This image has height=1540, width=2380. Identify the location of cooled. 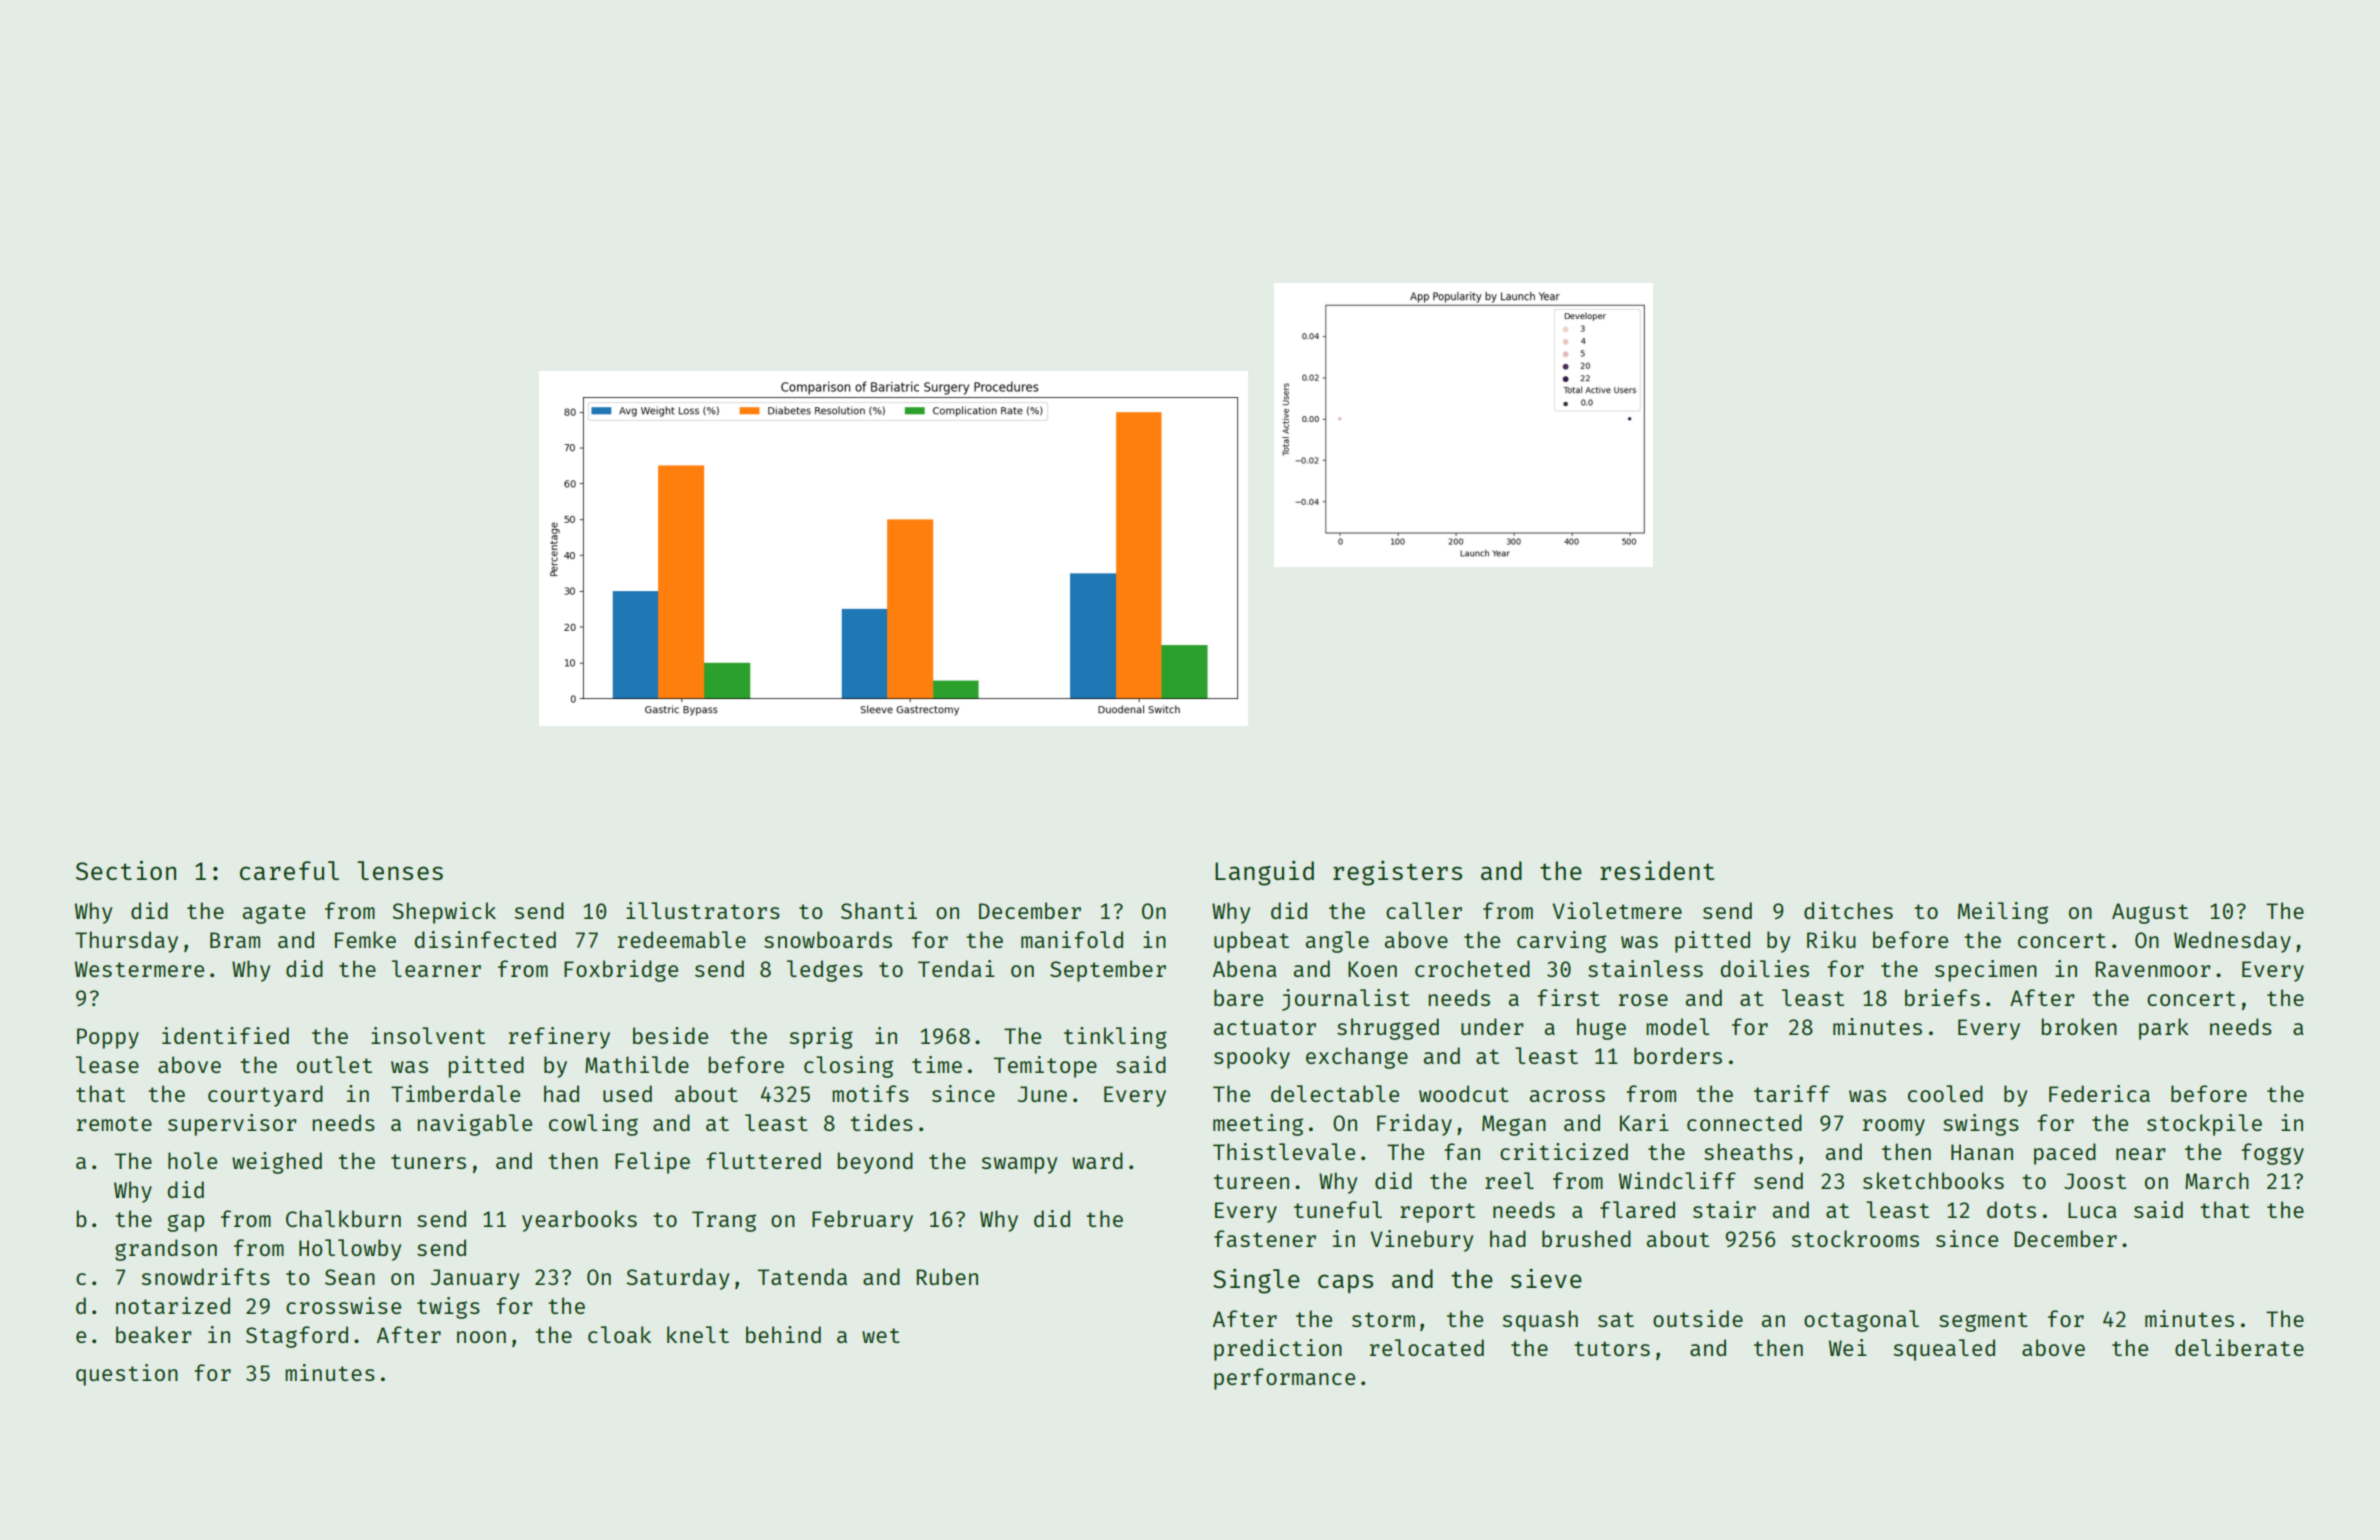
(1945, 1093).
